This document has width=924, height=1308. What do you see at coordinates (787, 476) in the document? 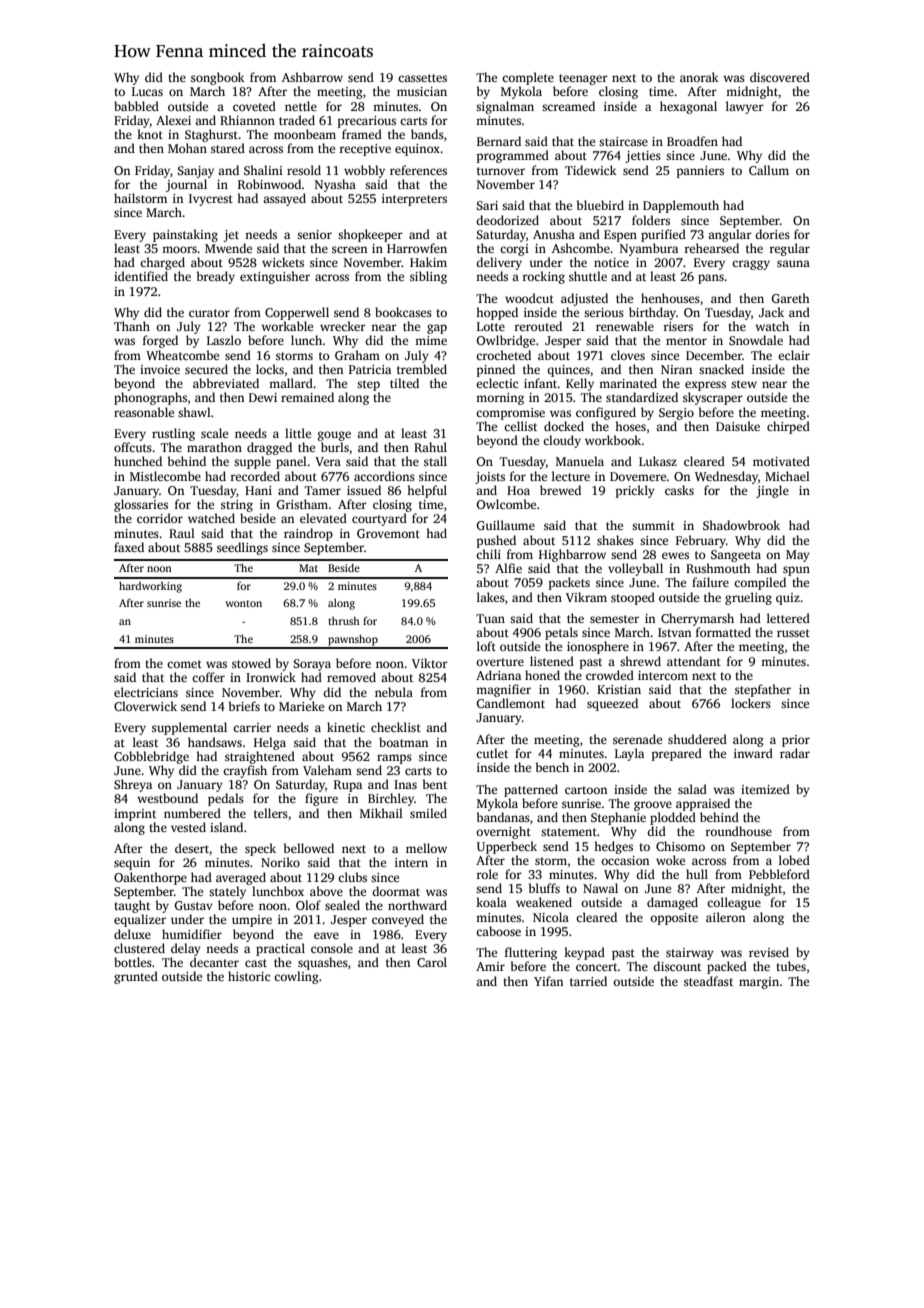
I see `Michael` at bounding box center [787, 476].
